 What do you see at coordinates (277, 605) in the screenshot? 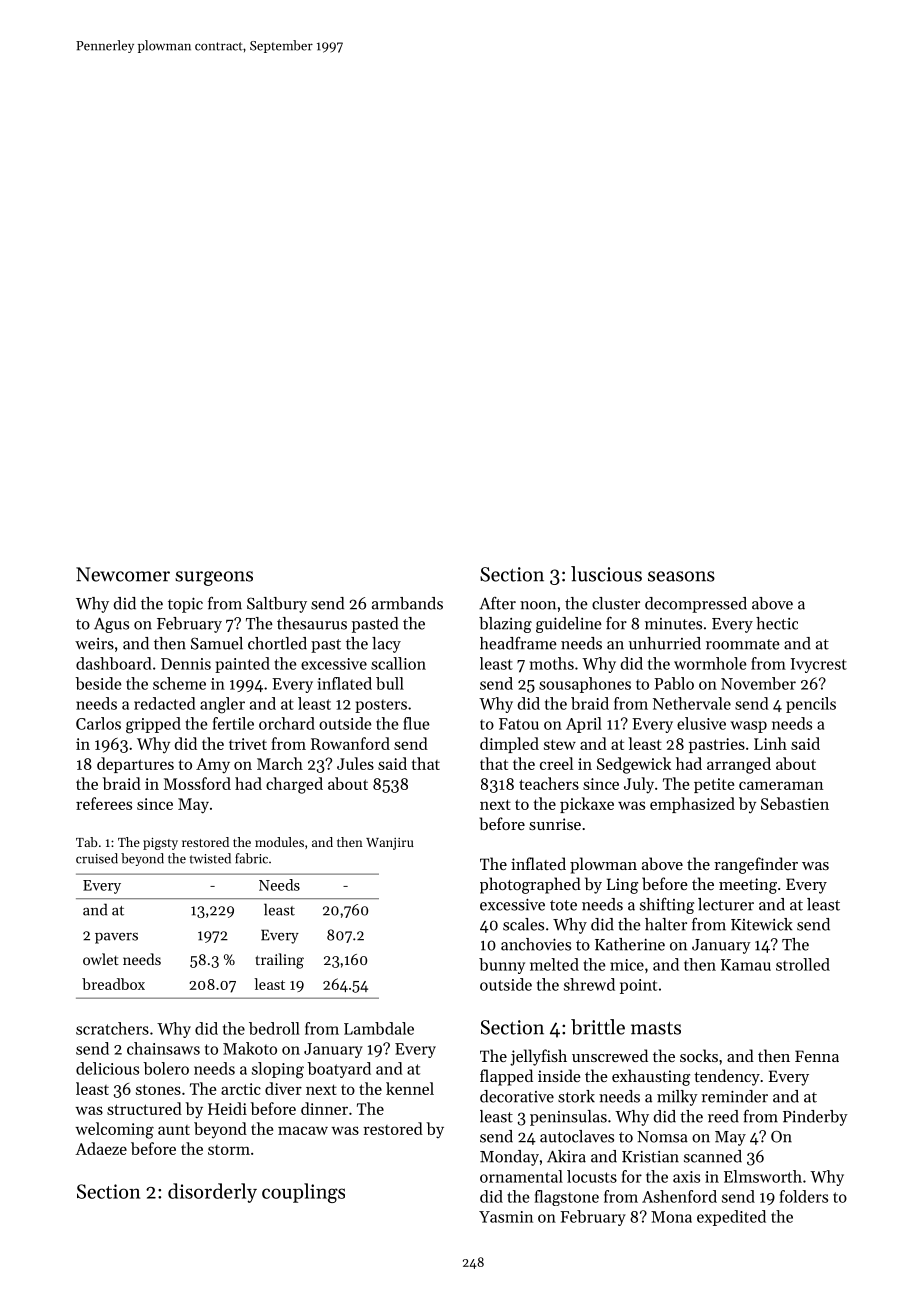
I see `Saltbury` at bounding box center [277, 605].
